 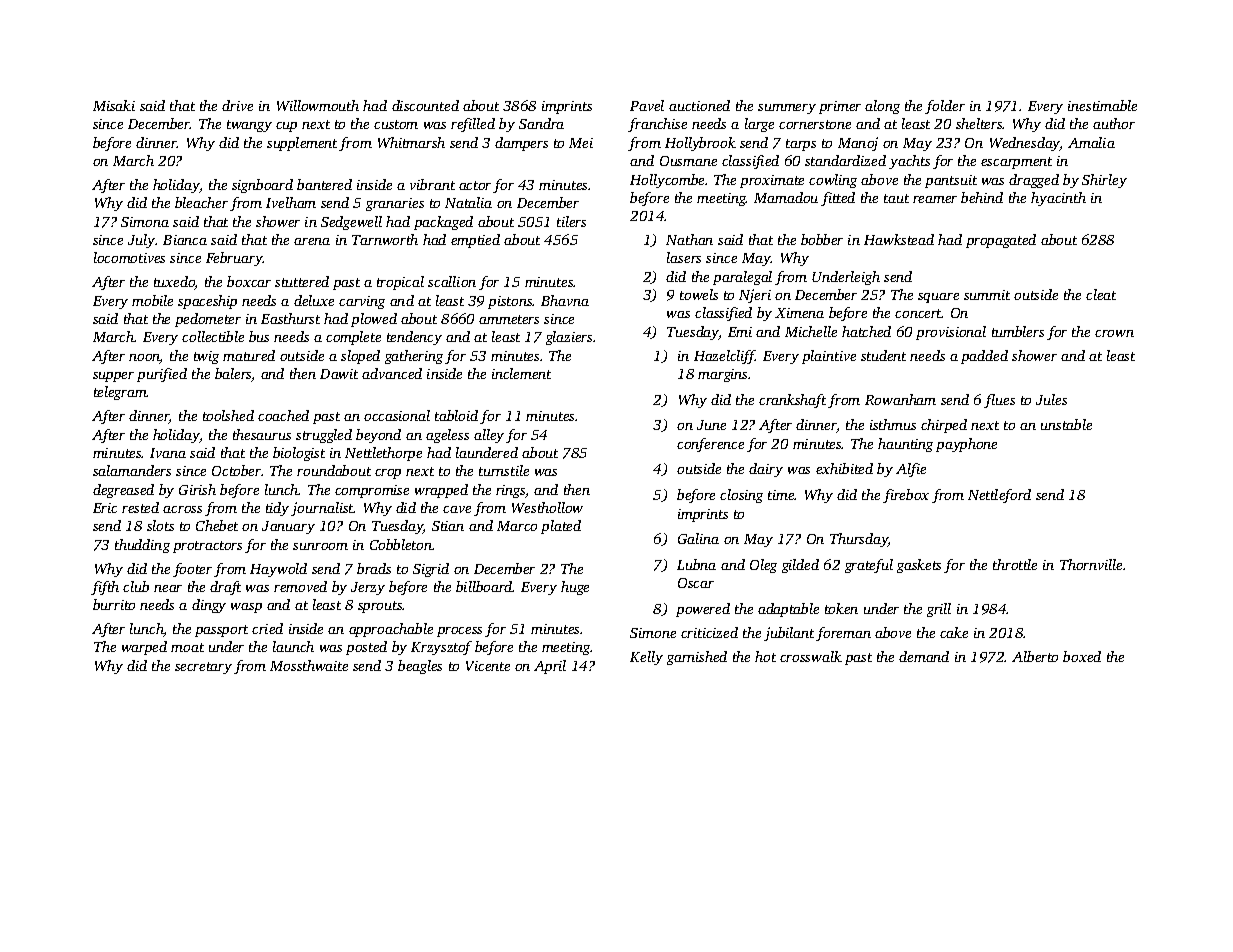 What do you see at coordinates (339, 374) in the screenshot?
I see `Dawit` at bounding box center [339, 374].
